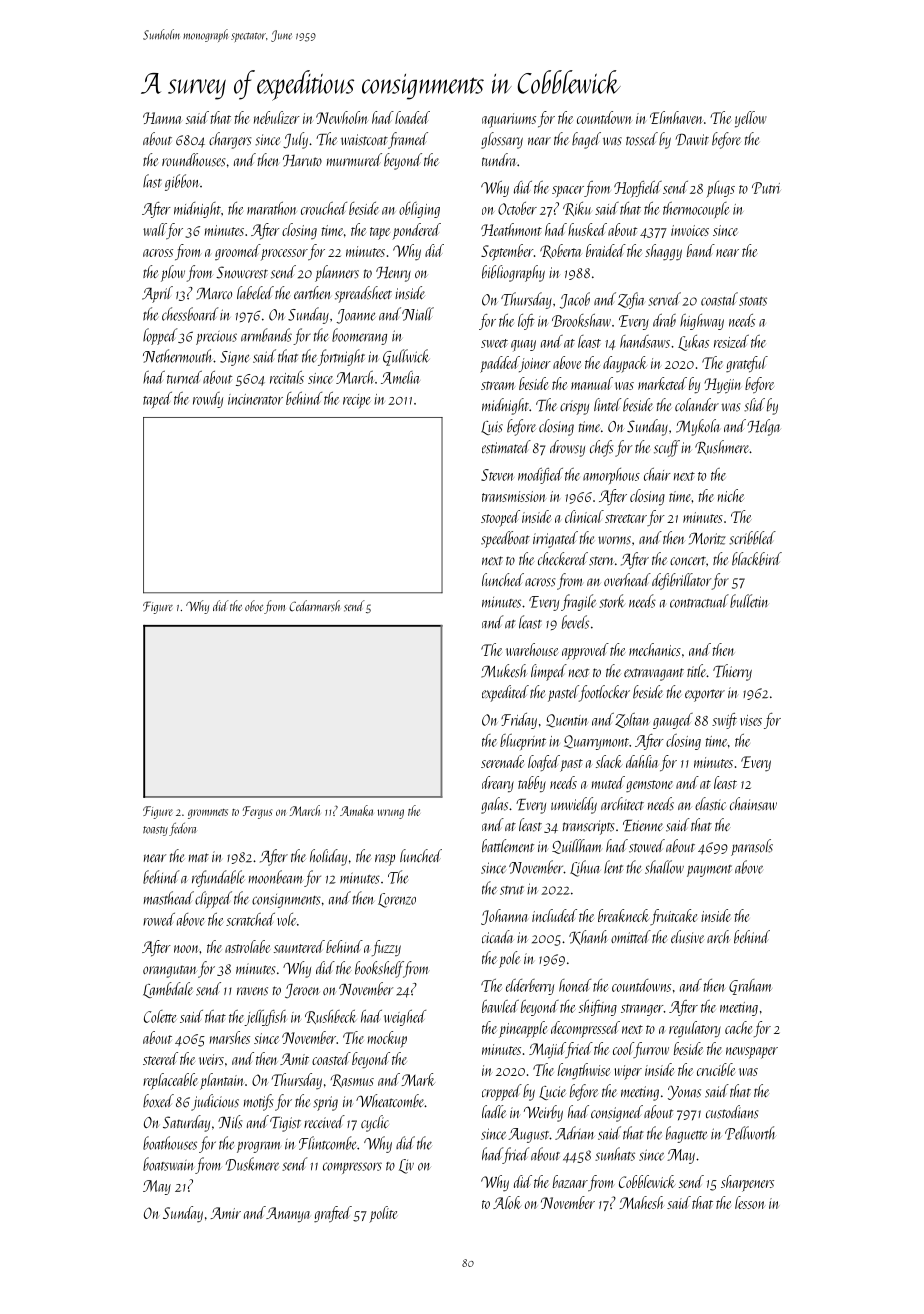 The width and height of the page is (924, 1314). What do you see at coordinates (693, 343) in the page?
I see `Lukas` at bounding box center [693, 343].
